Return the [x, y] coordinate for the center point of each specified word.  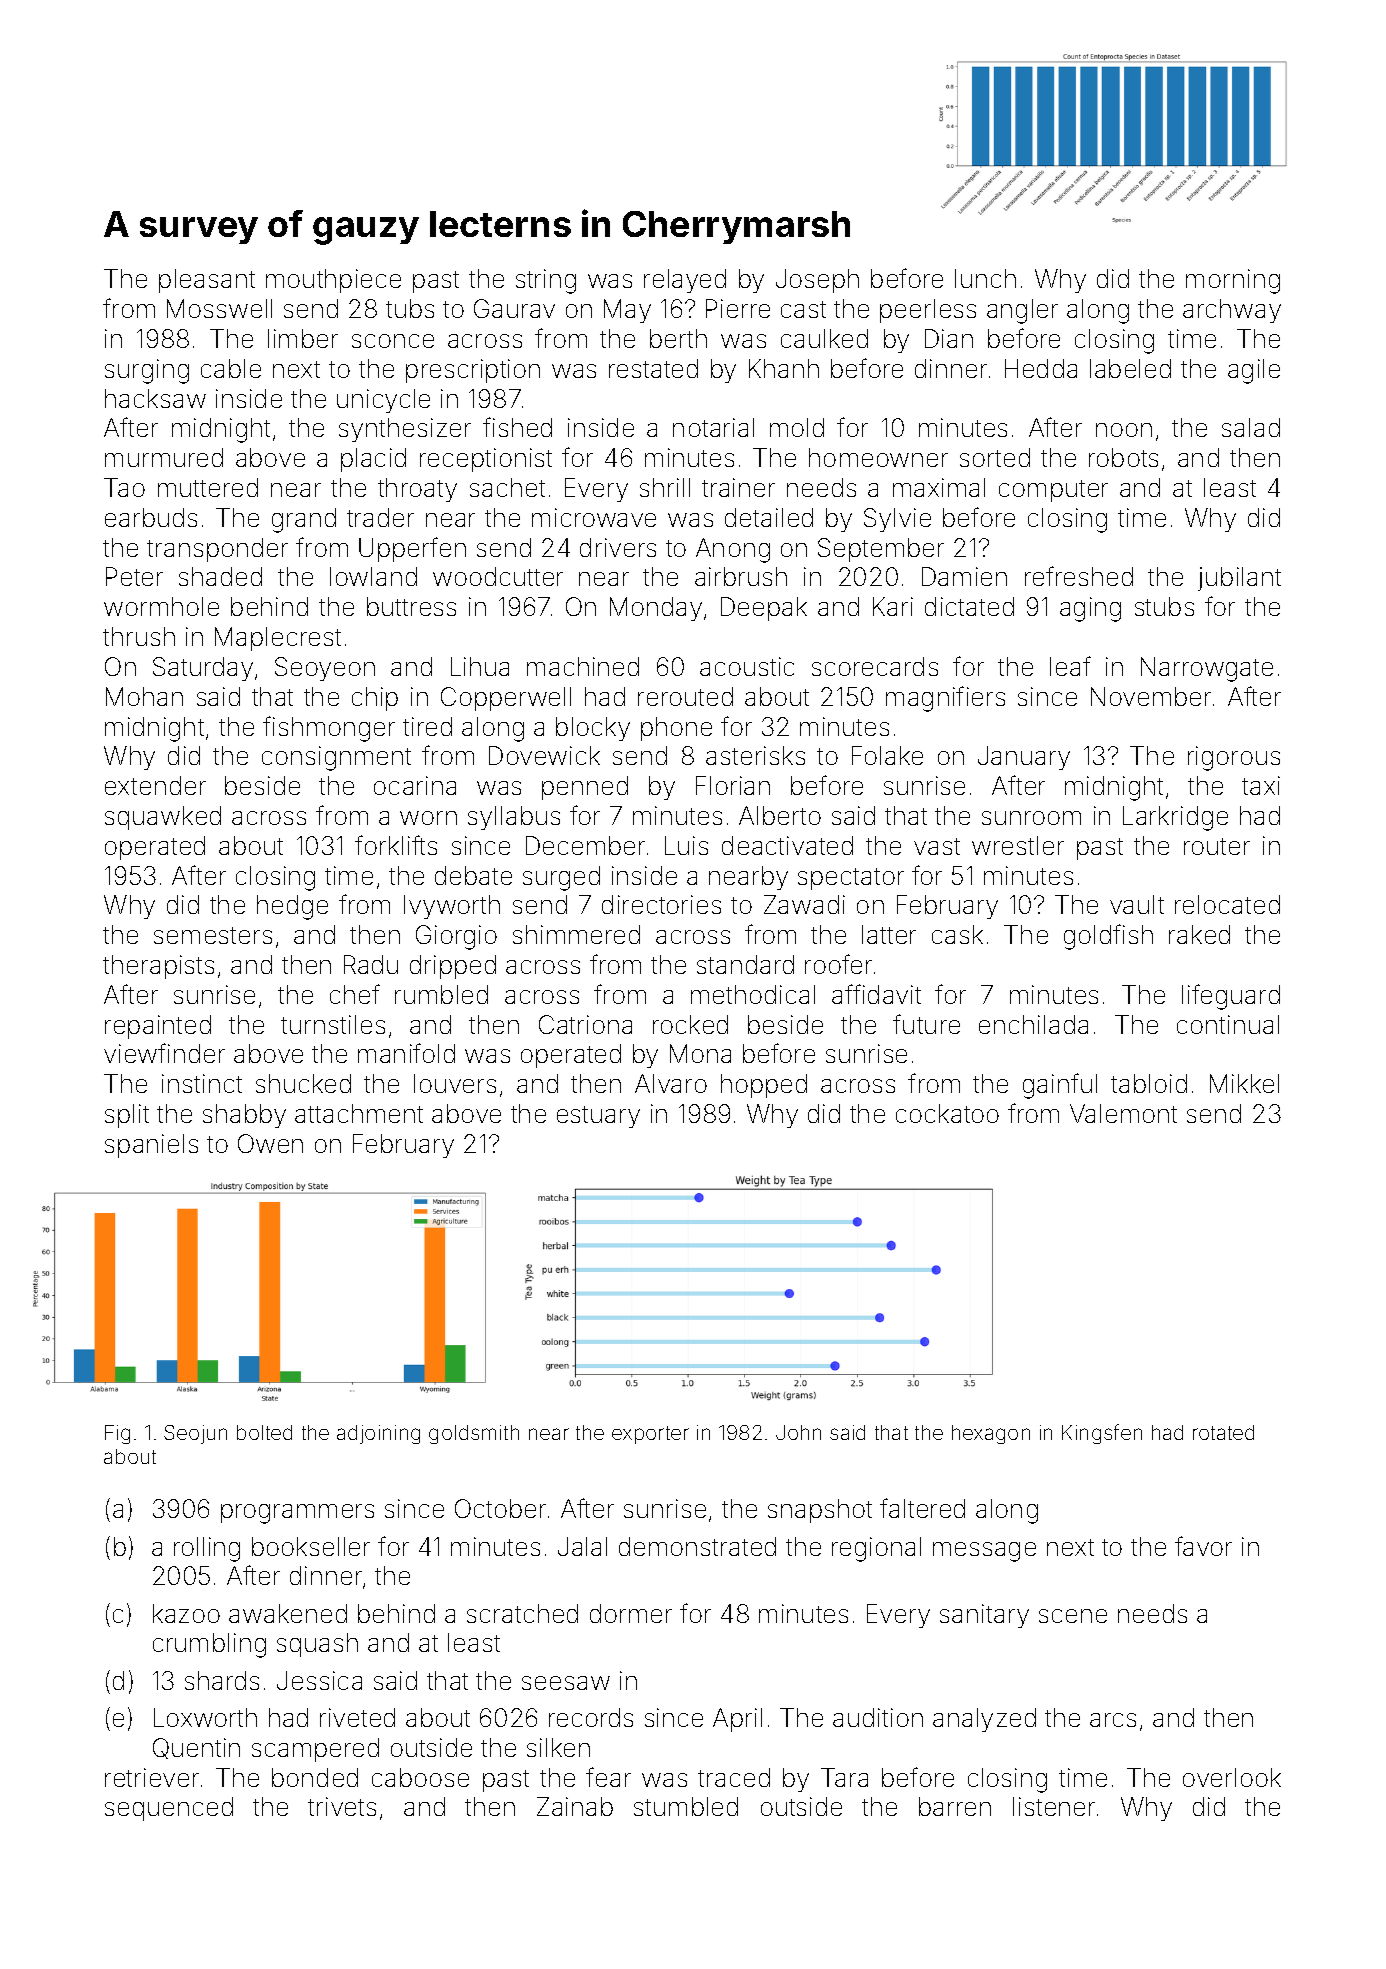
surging [147, 371]
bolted [264, 1432]
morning [1233, 281]
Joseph [817, 281]
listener [1054, 1806]
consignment [336, 758]
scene [1073, 1616]
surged [561, 878]
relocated [1227, 904]
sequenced [169, 1809]
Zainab [575, 1806]
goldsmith [474, 1434]
